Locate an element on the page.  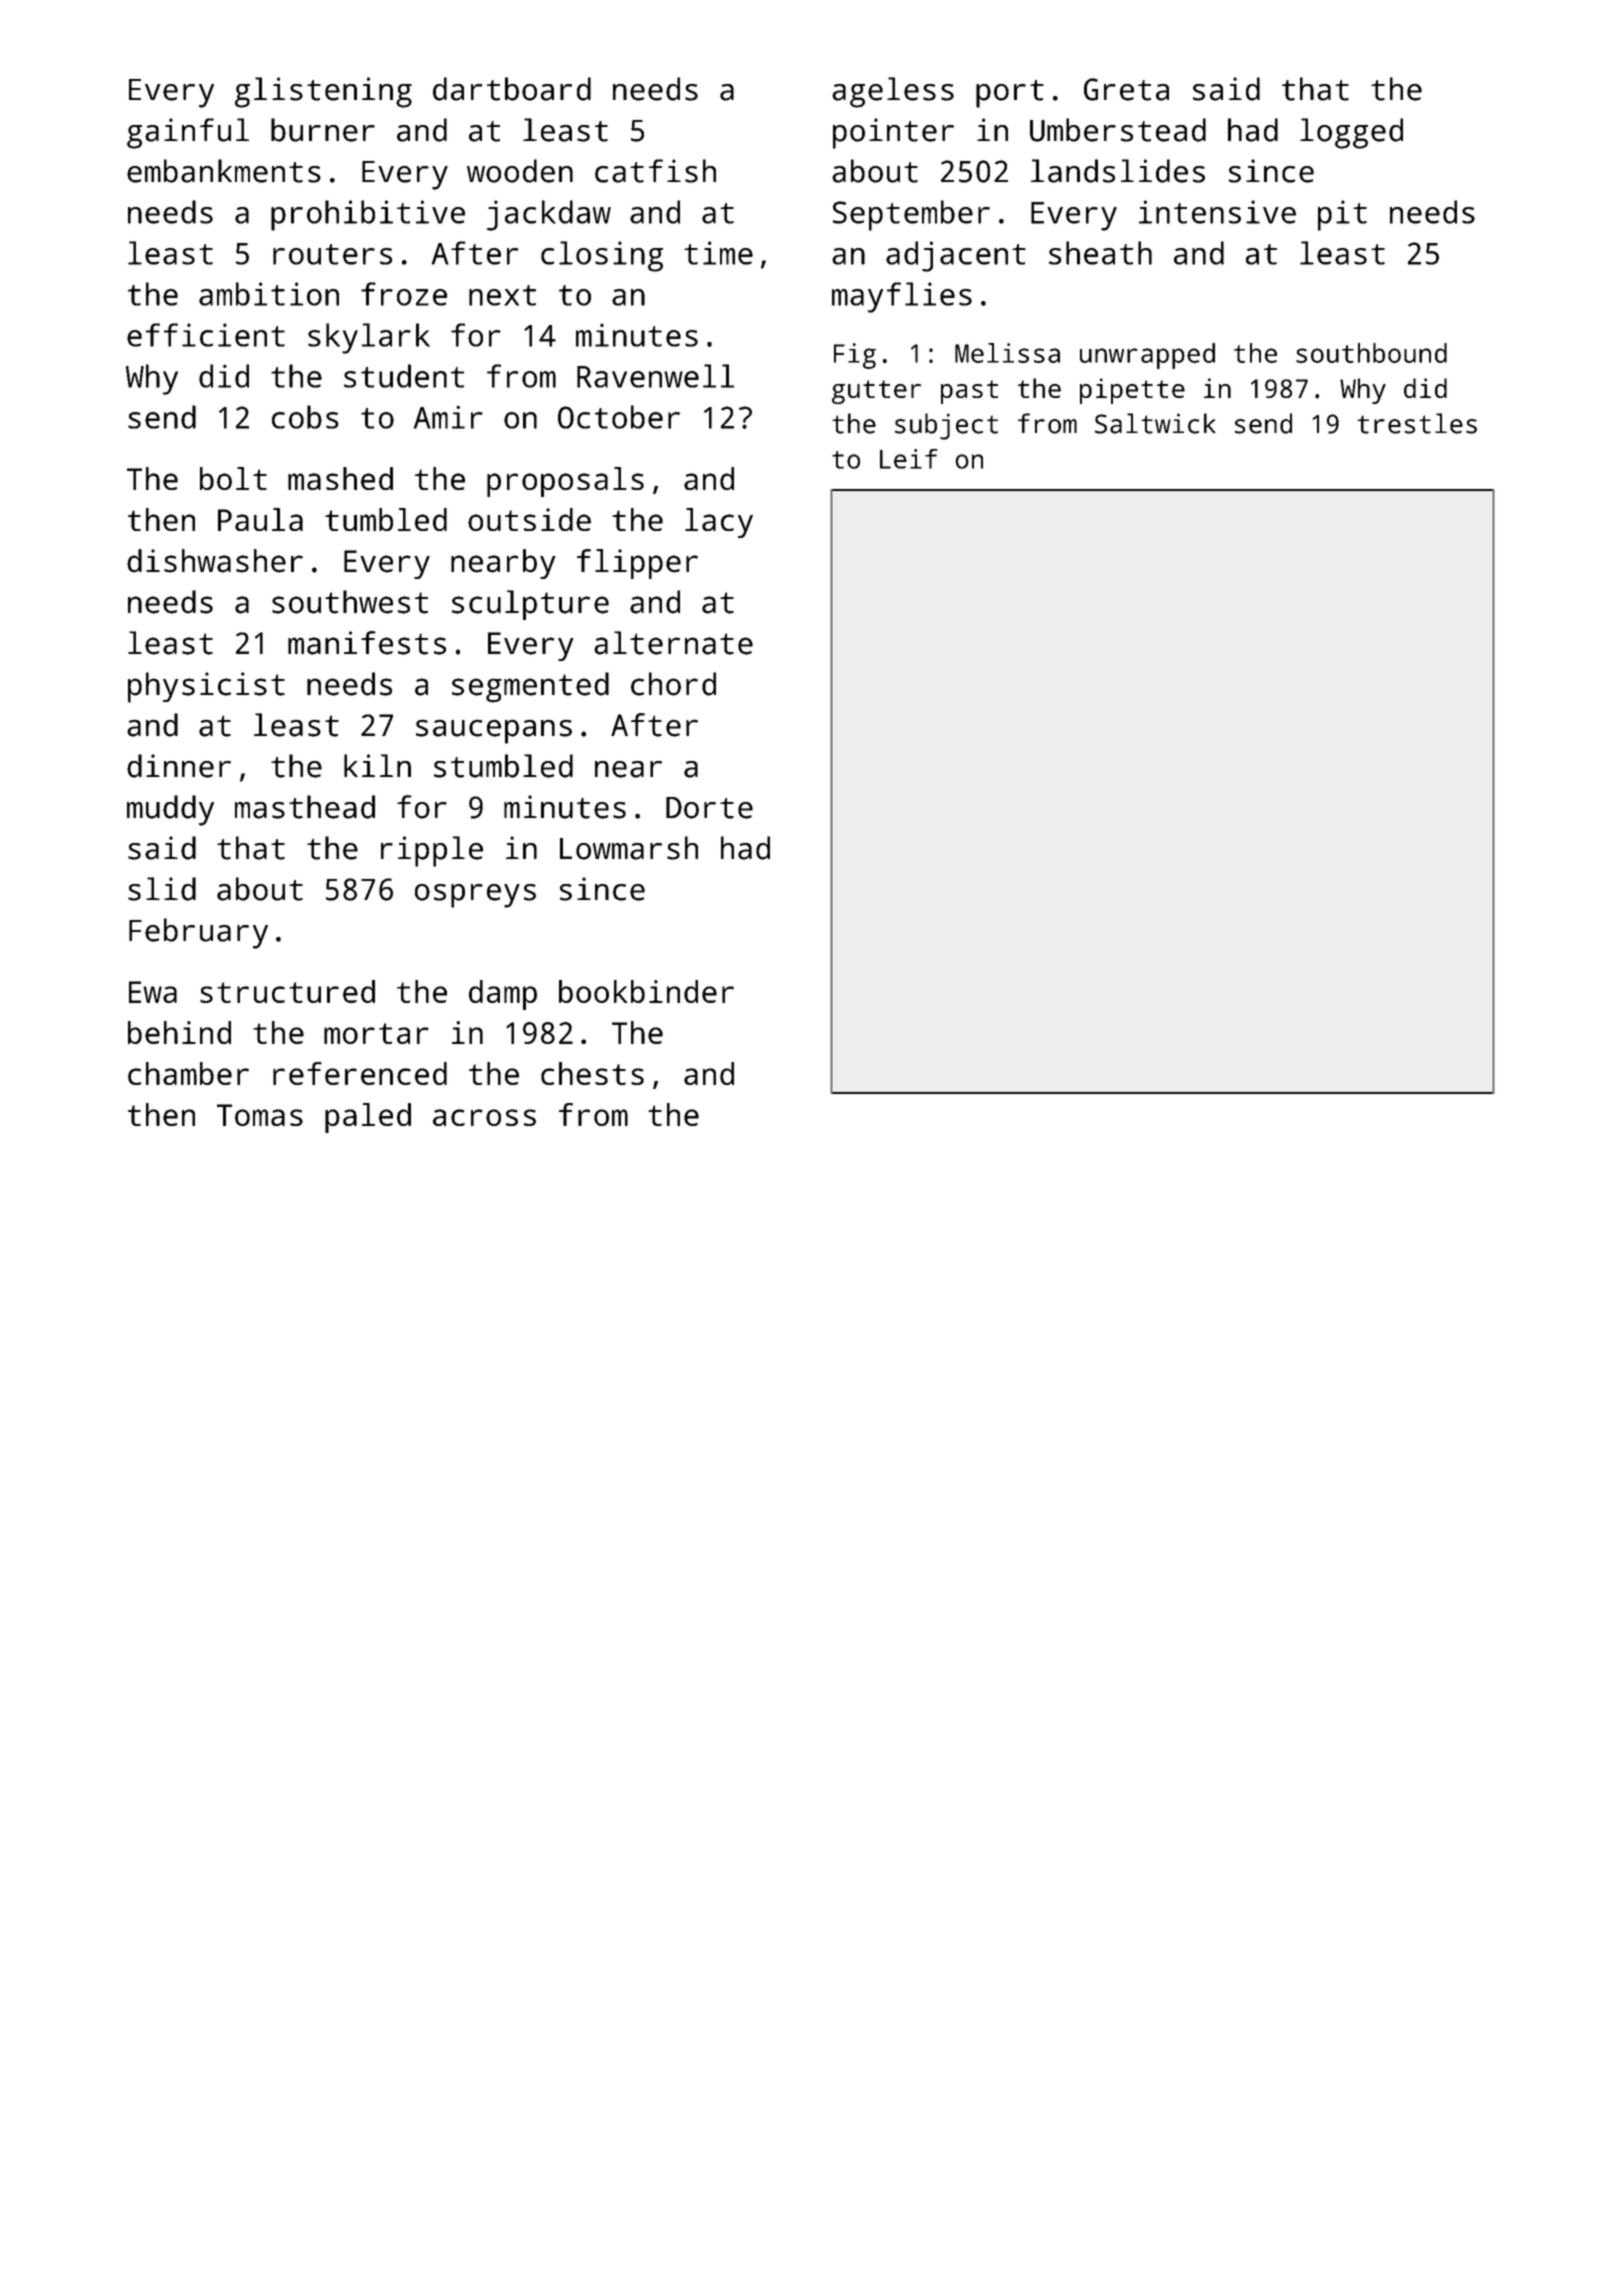
catfish is located at coordinates (655, 171).
